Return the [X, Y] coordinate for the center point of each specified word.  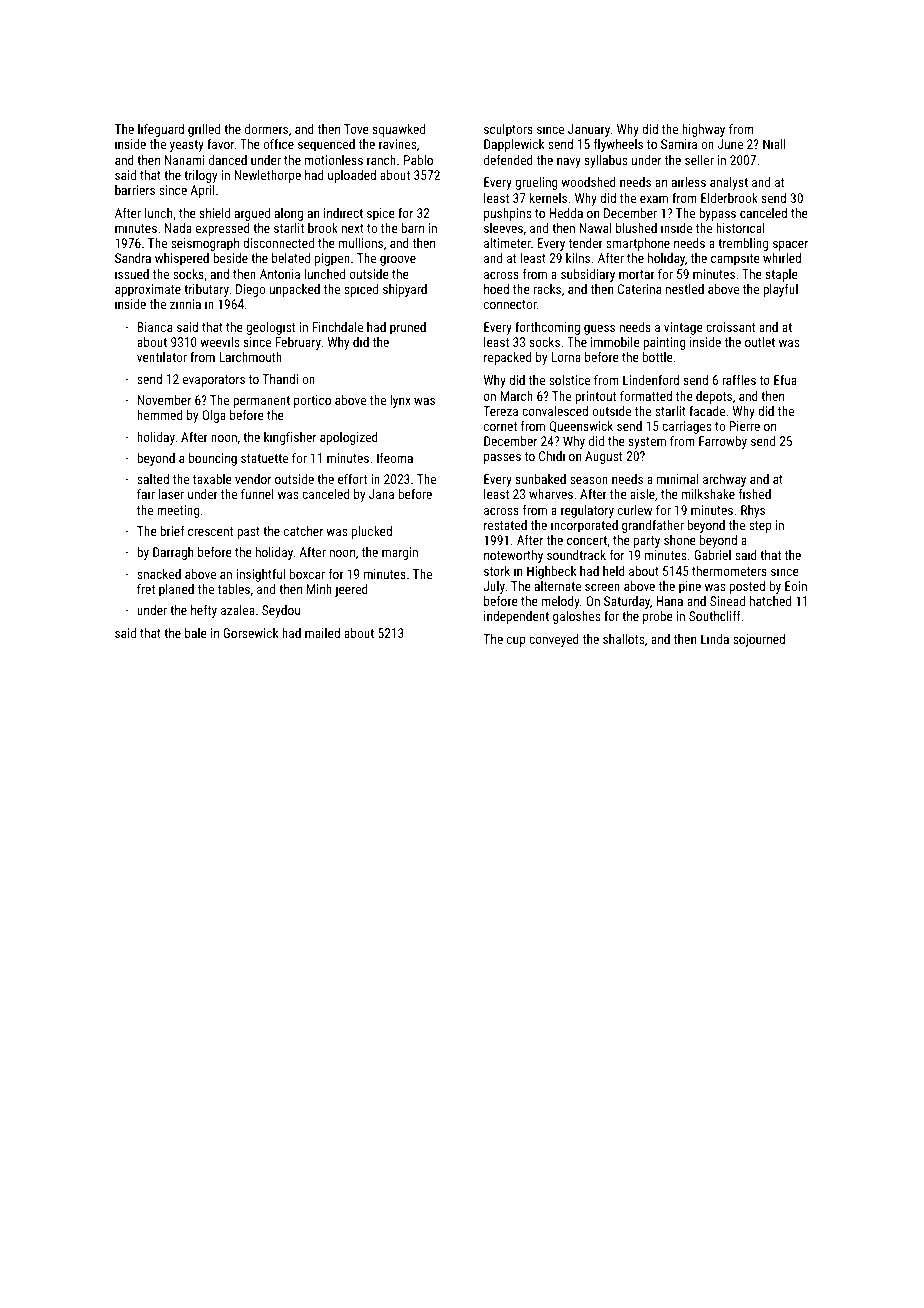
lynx [400, 401]
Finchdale [338, 327]
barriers [135, 190]
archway [724, 481]
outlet [760, 342]
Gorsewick [250, 633]
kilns [578, 258]
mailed [322, 633]
